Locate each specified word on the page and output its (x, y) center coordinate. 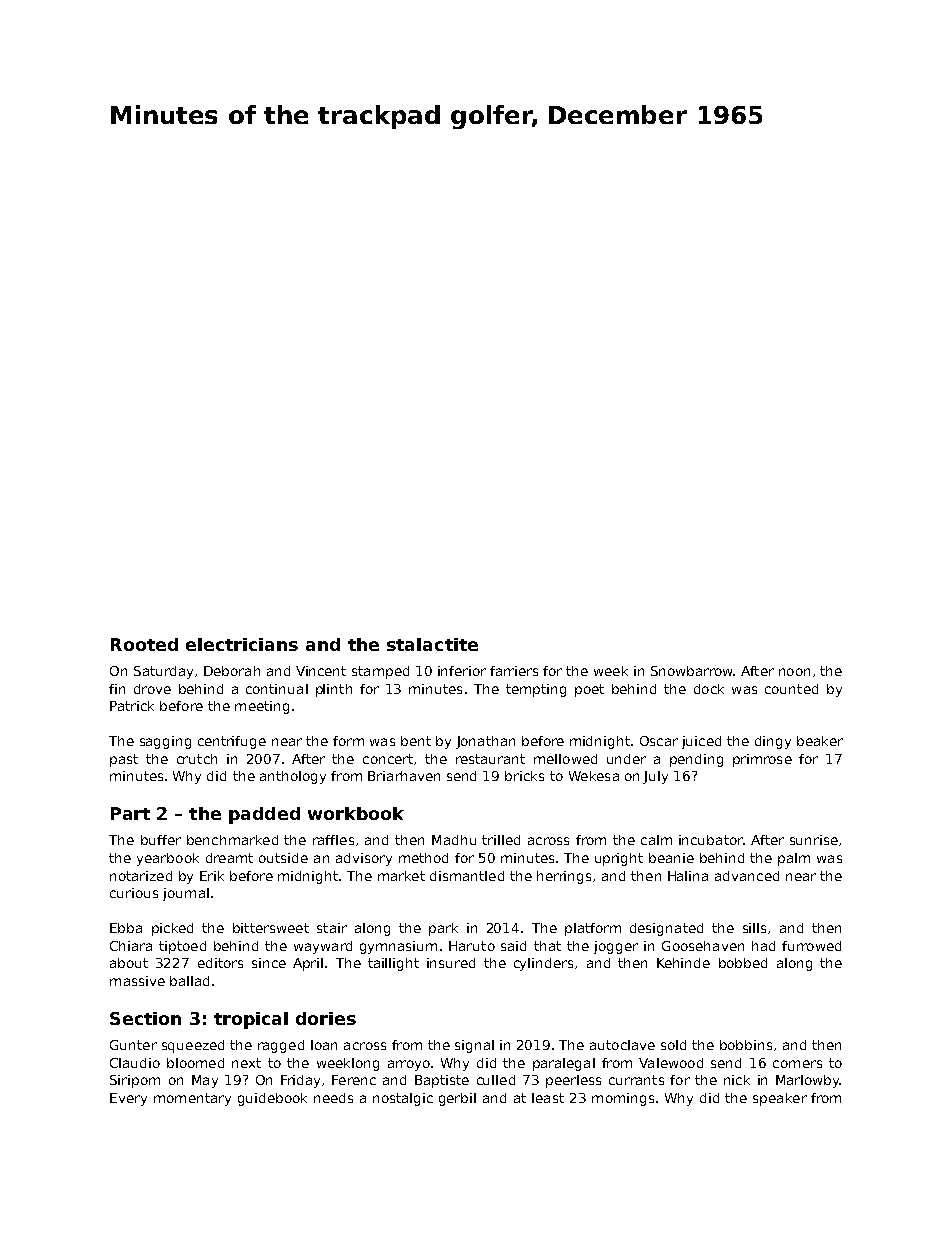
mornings (623, 1099)
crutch (197, 759)
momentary (192, 1099)
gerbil (457, 1099)
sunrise (814, 840)
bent (416, 741)
